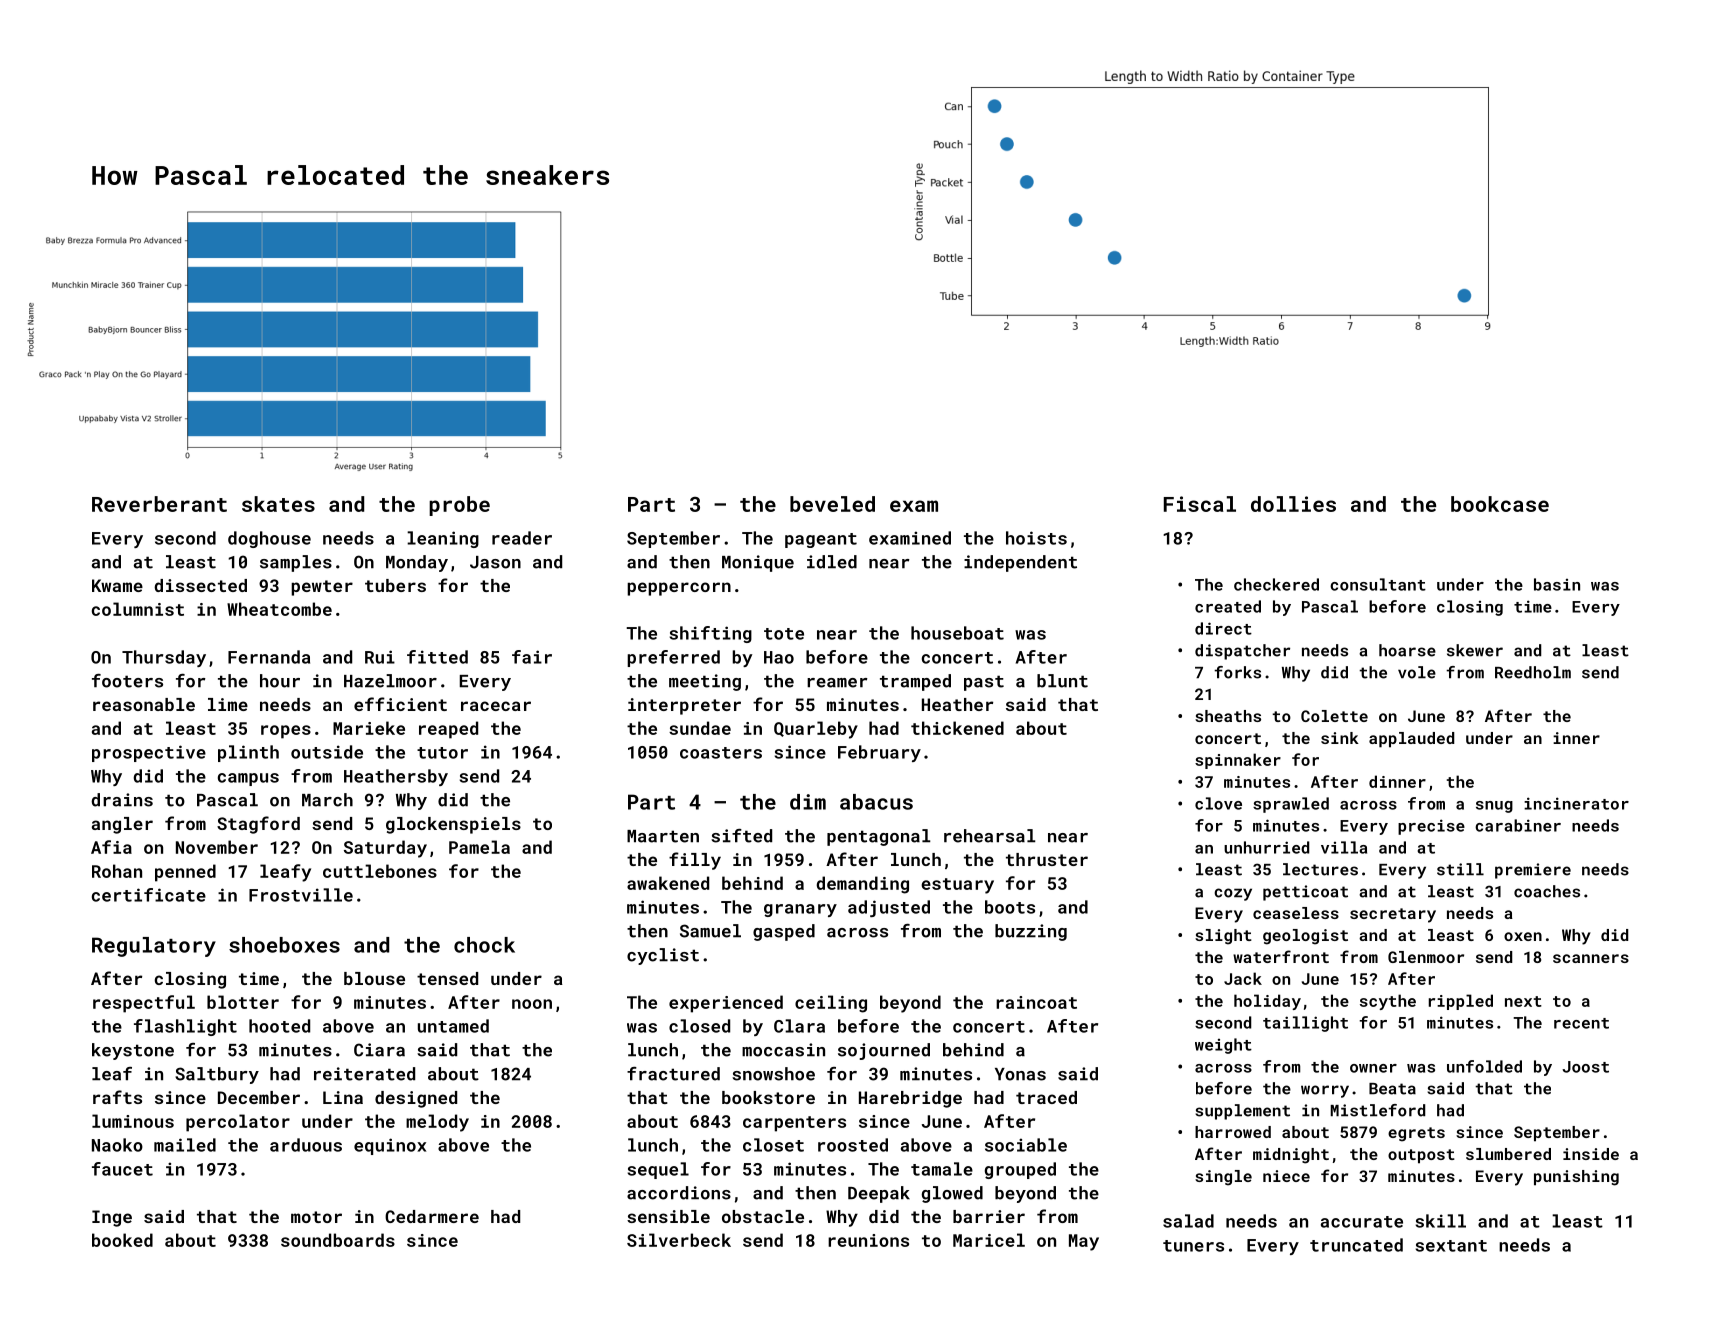  Describe the element at coordinates (437, 1123) in the document. I see `melody` at that location.
